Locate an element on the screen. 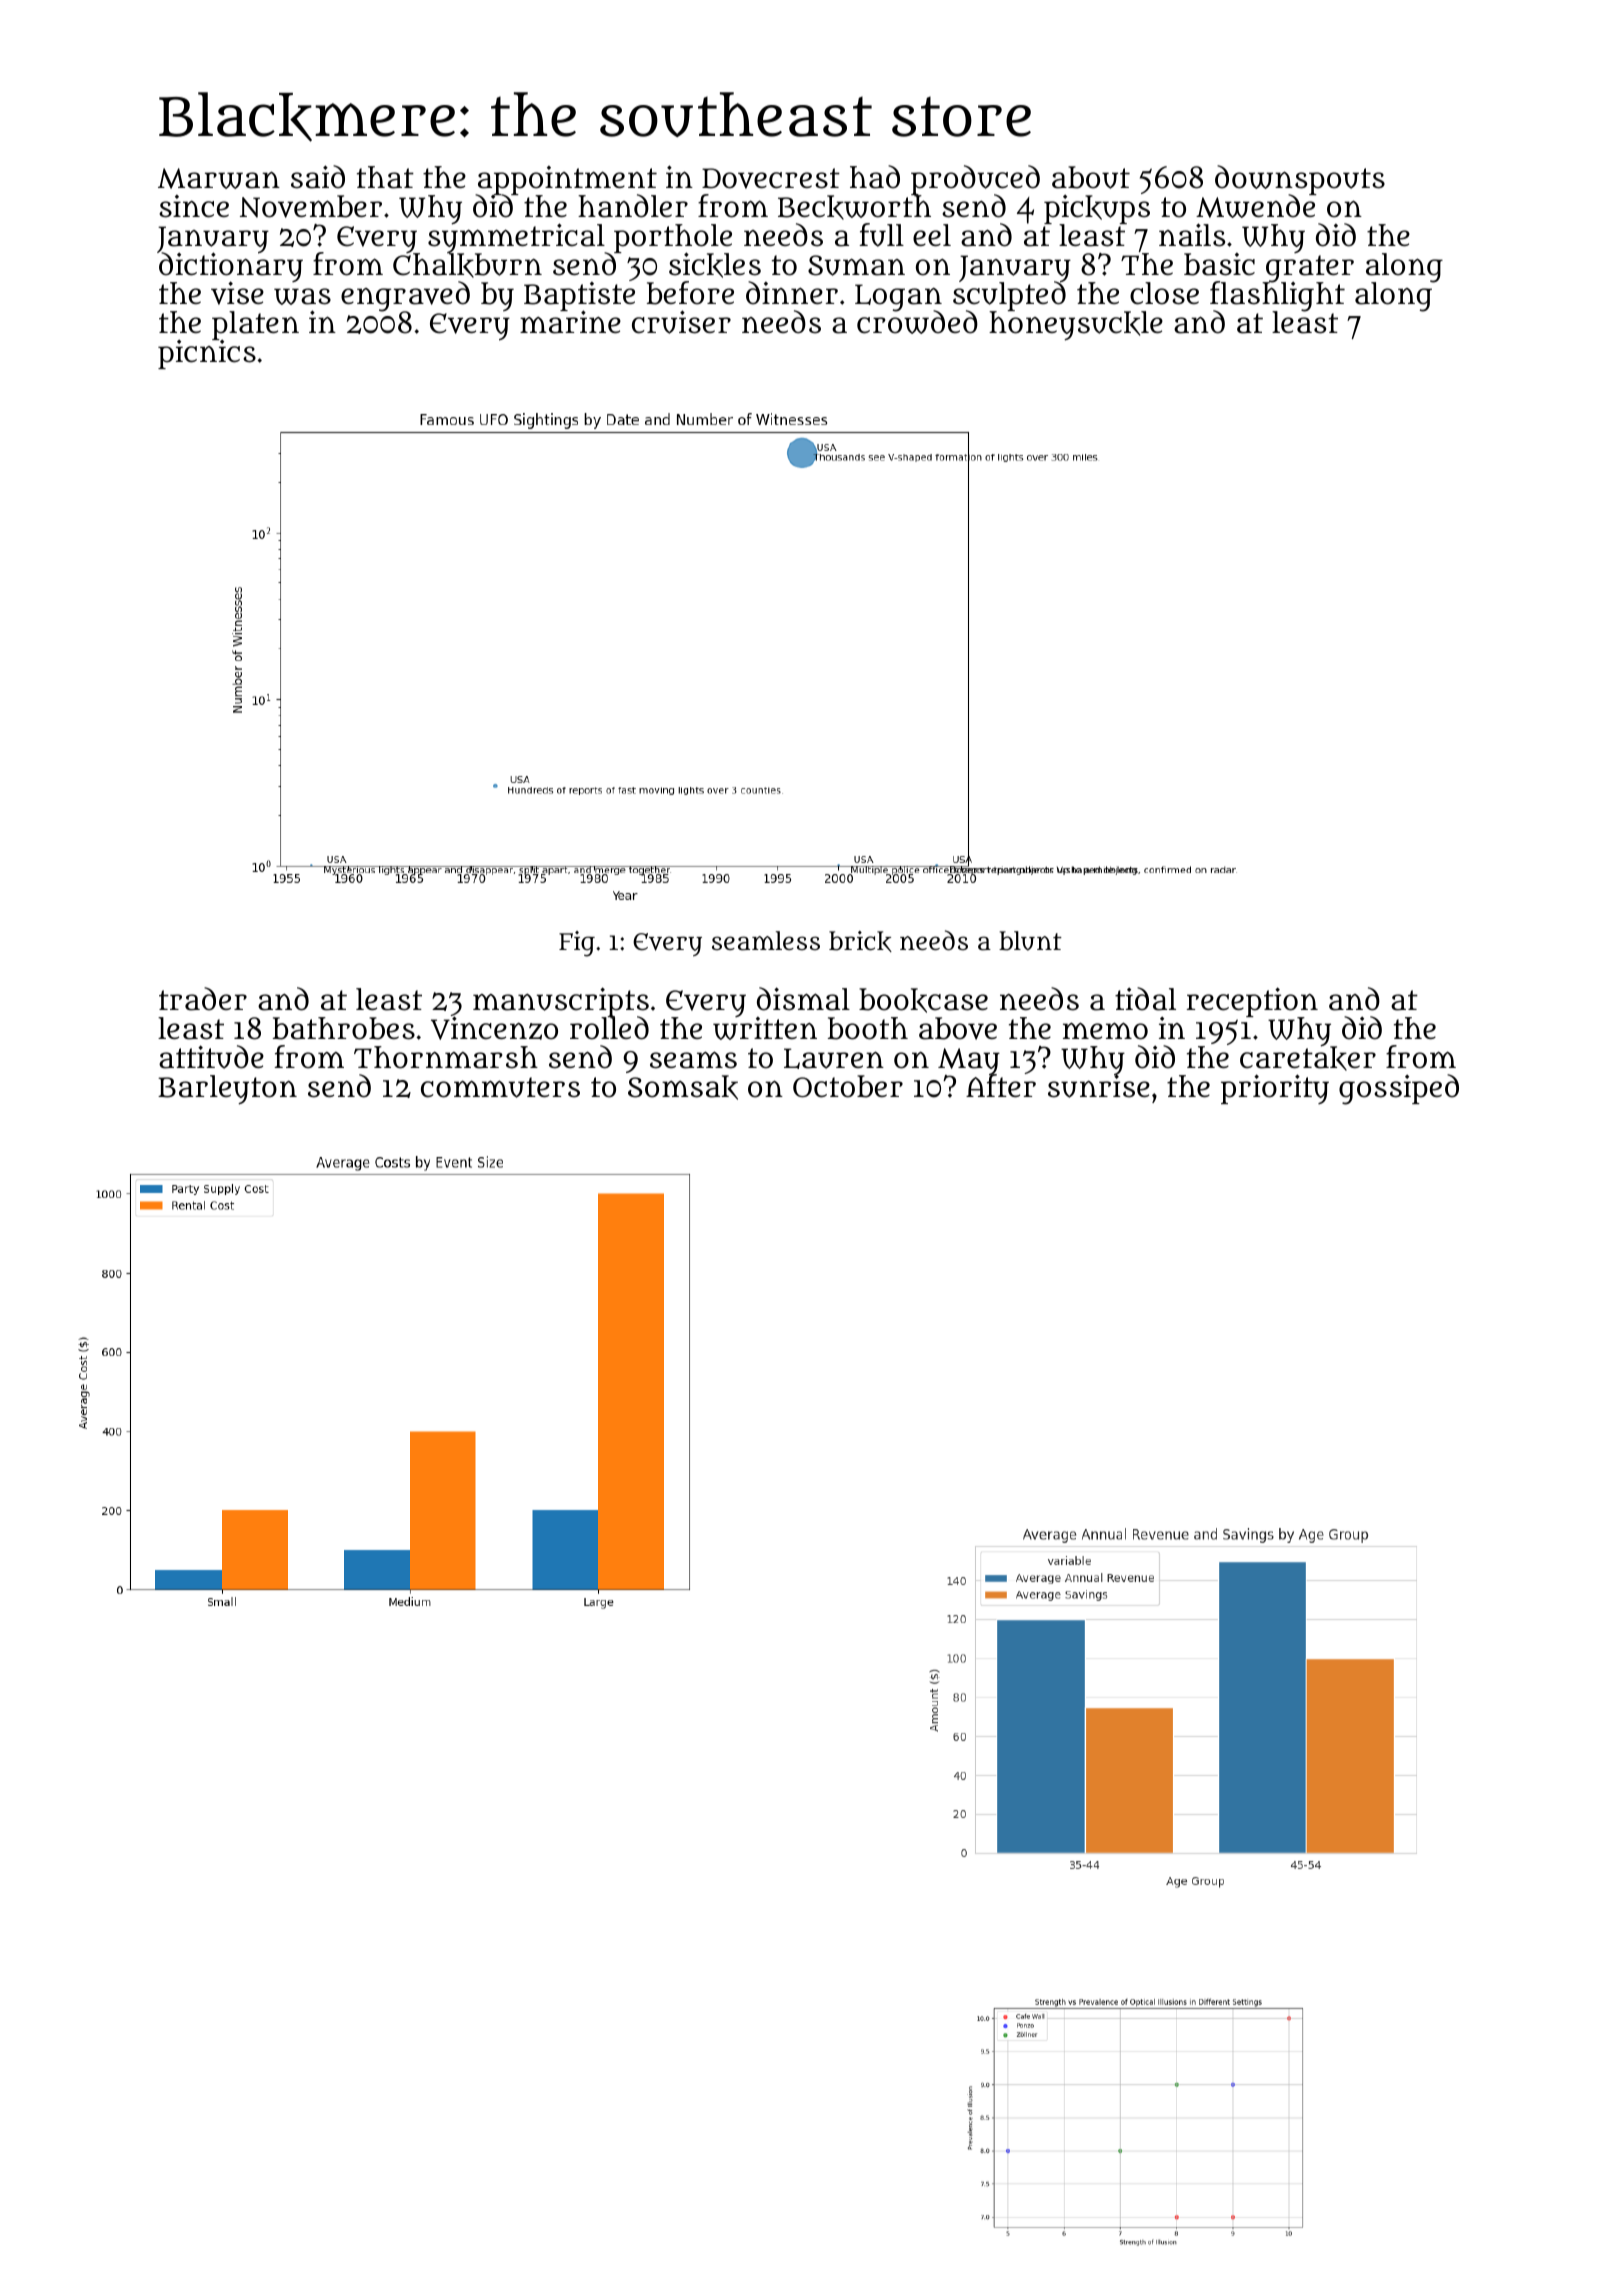 The height and width of the screenshot is (2292, 1620). close is located at coordinates (1164, 293).
